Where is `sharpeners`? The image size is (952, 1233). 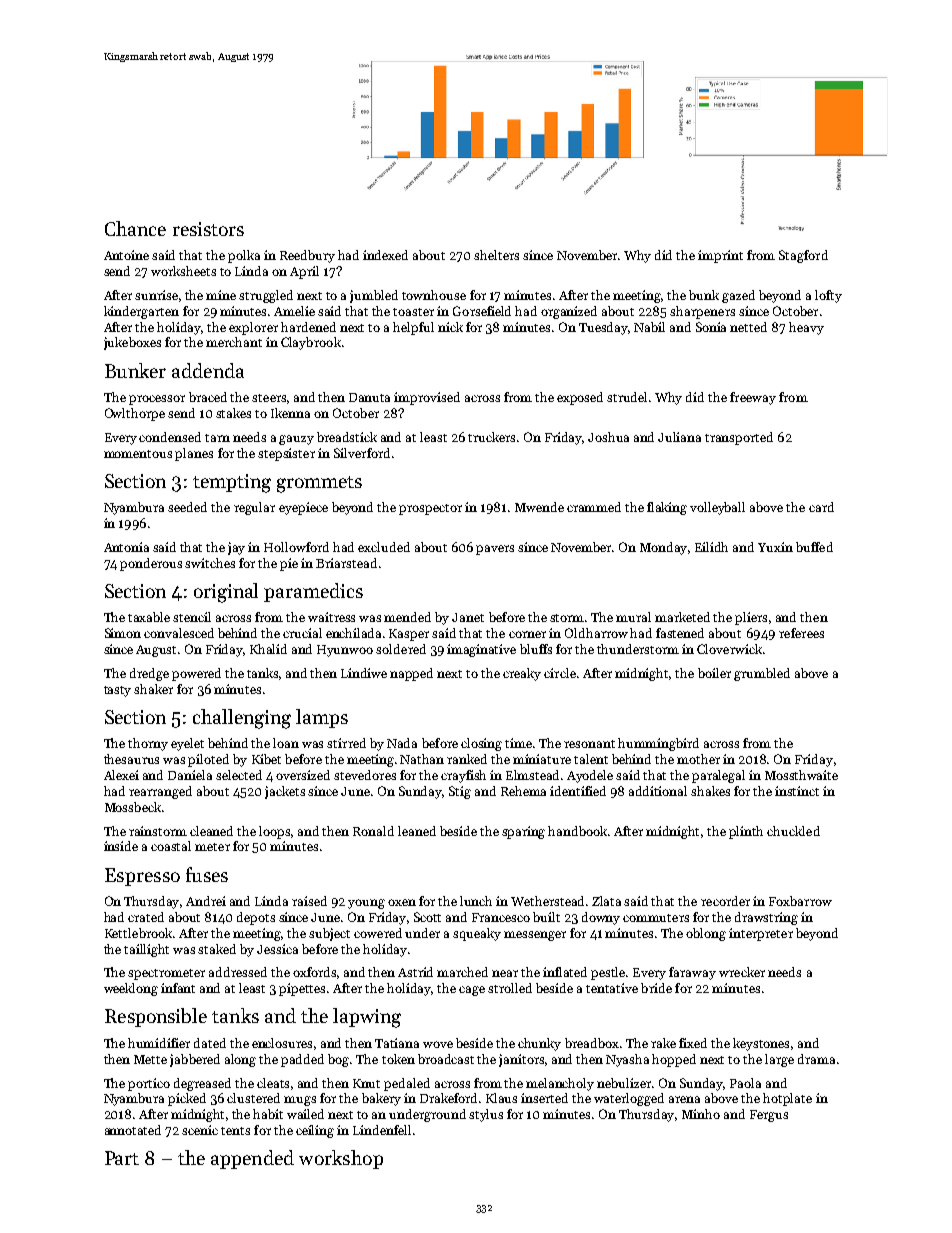
sharpeners is located at coordinates (702, 312).
